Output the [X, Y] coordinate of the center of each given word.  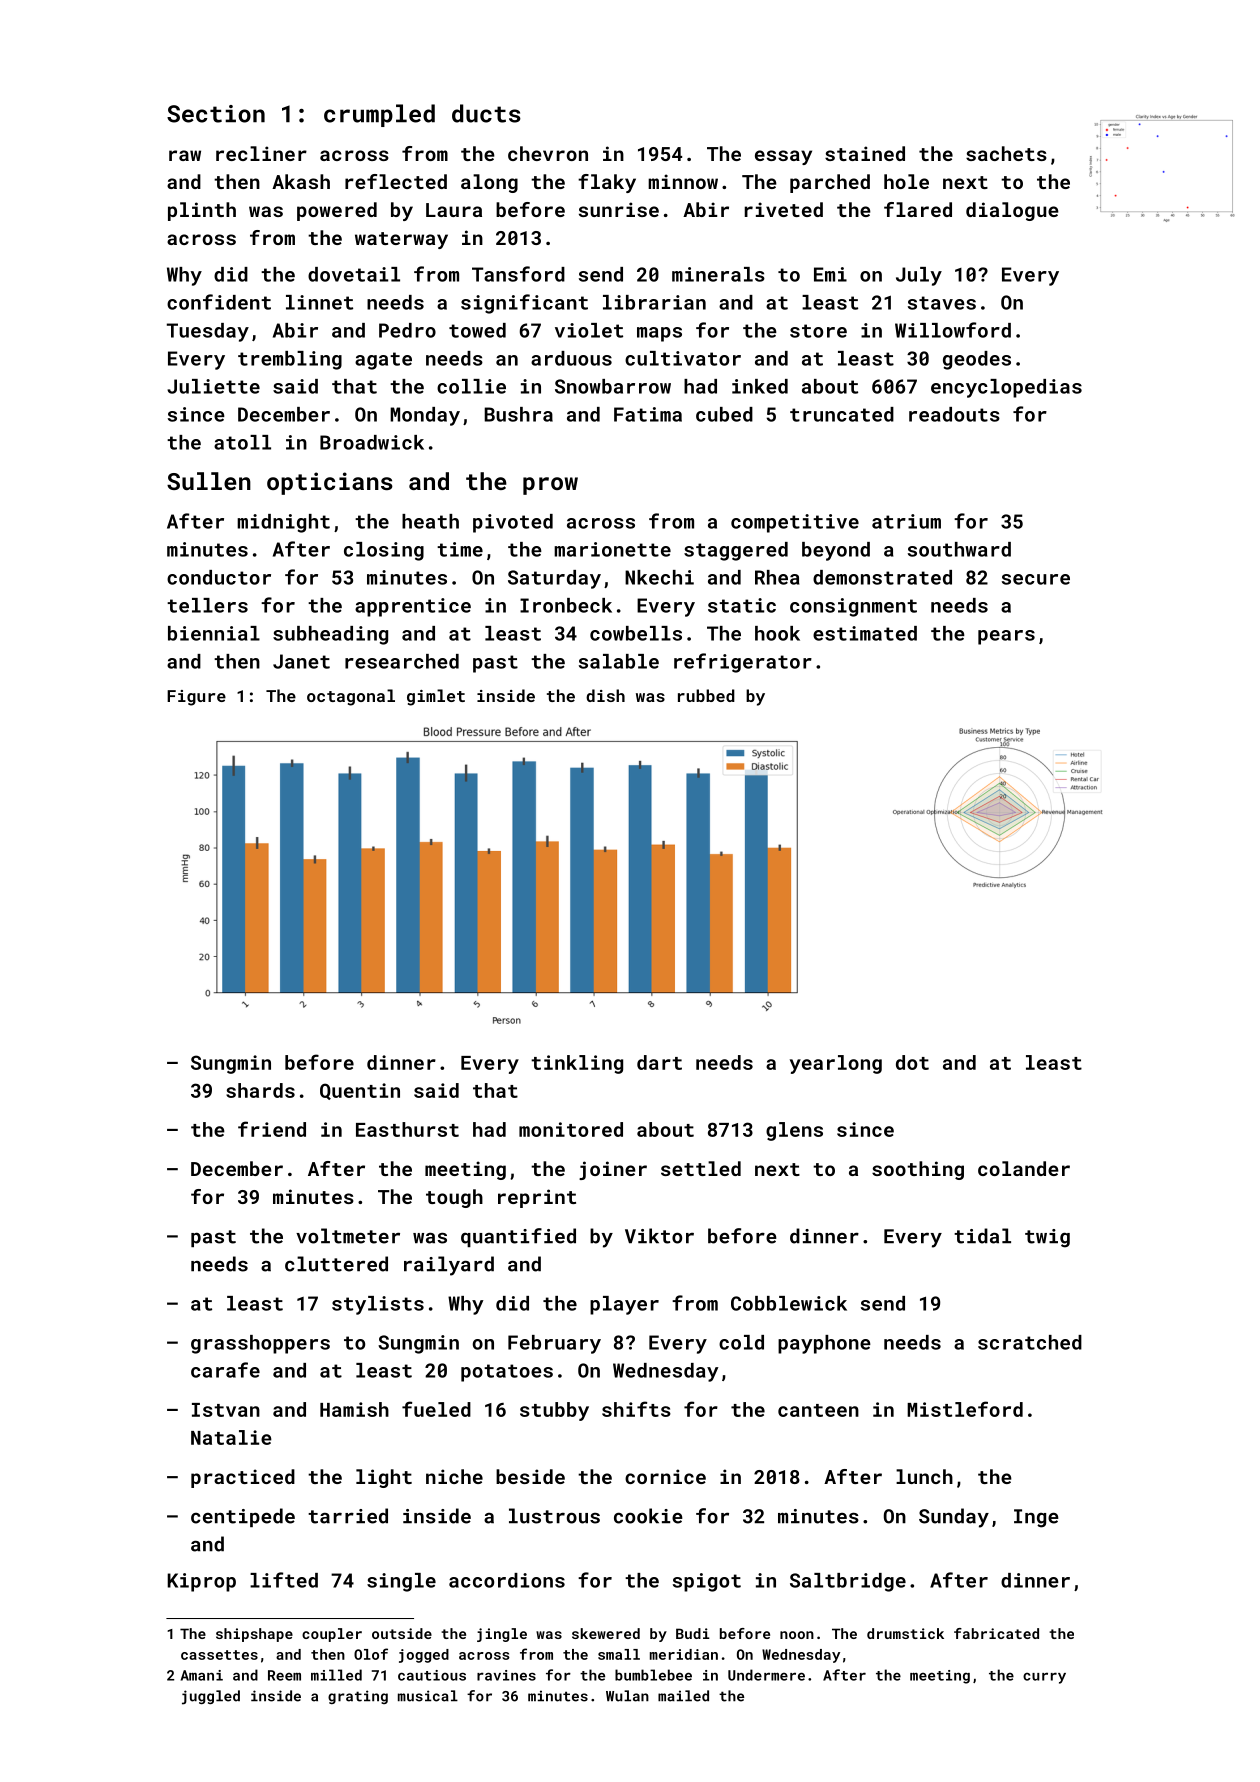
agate [383, 361]
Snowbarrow [613, 386]
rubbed [706, 695]
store [818, 331]
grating [358, 1697]
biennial [214, 633]
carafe [225, 1370]
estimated [865, 633]
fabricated [996, 1633]
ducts [486, 113]
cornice [665, 1476]
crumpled [379, 115]
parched [830, 183]
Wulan [627, 1696]
